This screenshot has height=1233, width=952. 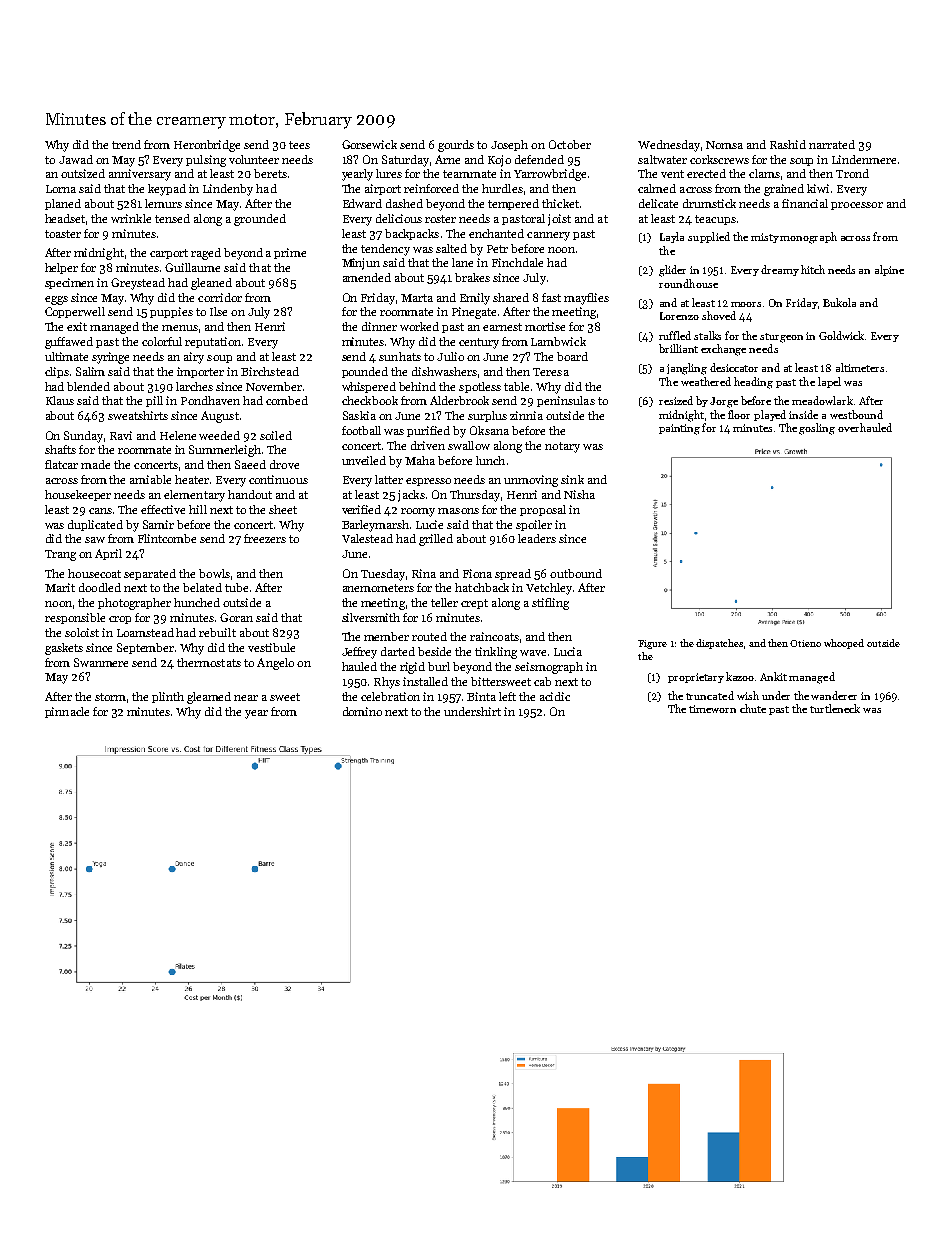 I want to click on Nisha, so click(x=579, y=494).
